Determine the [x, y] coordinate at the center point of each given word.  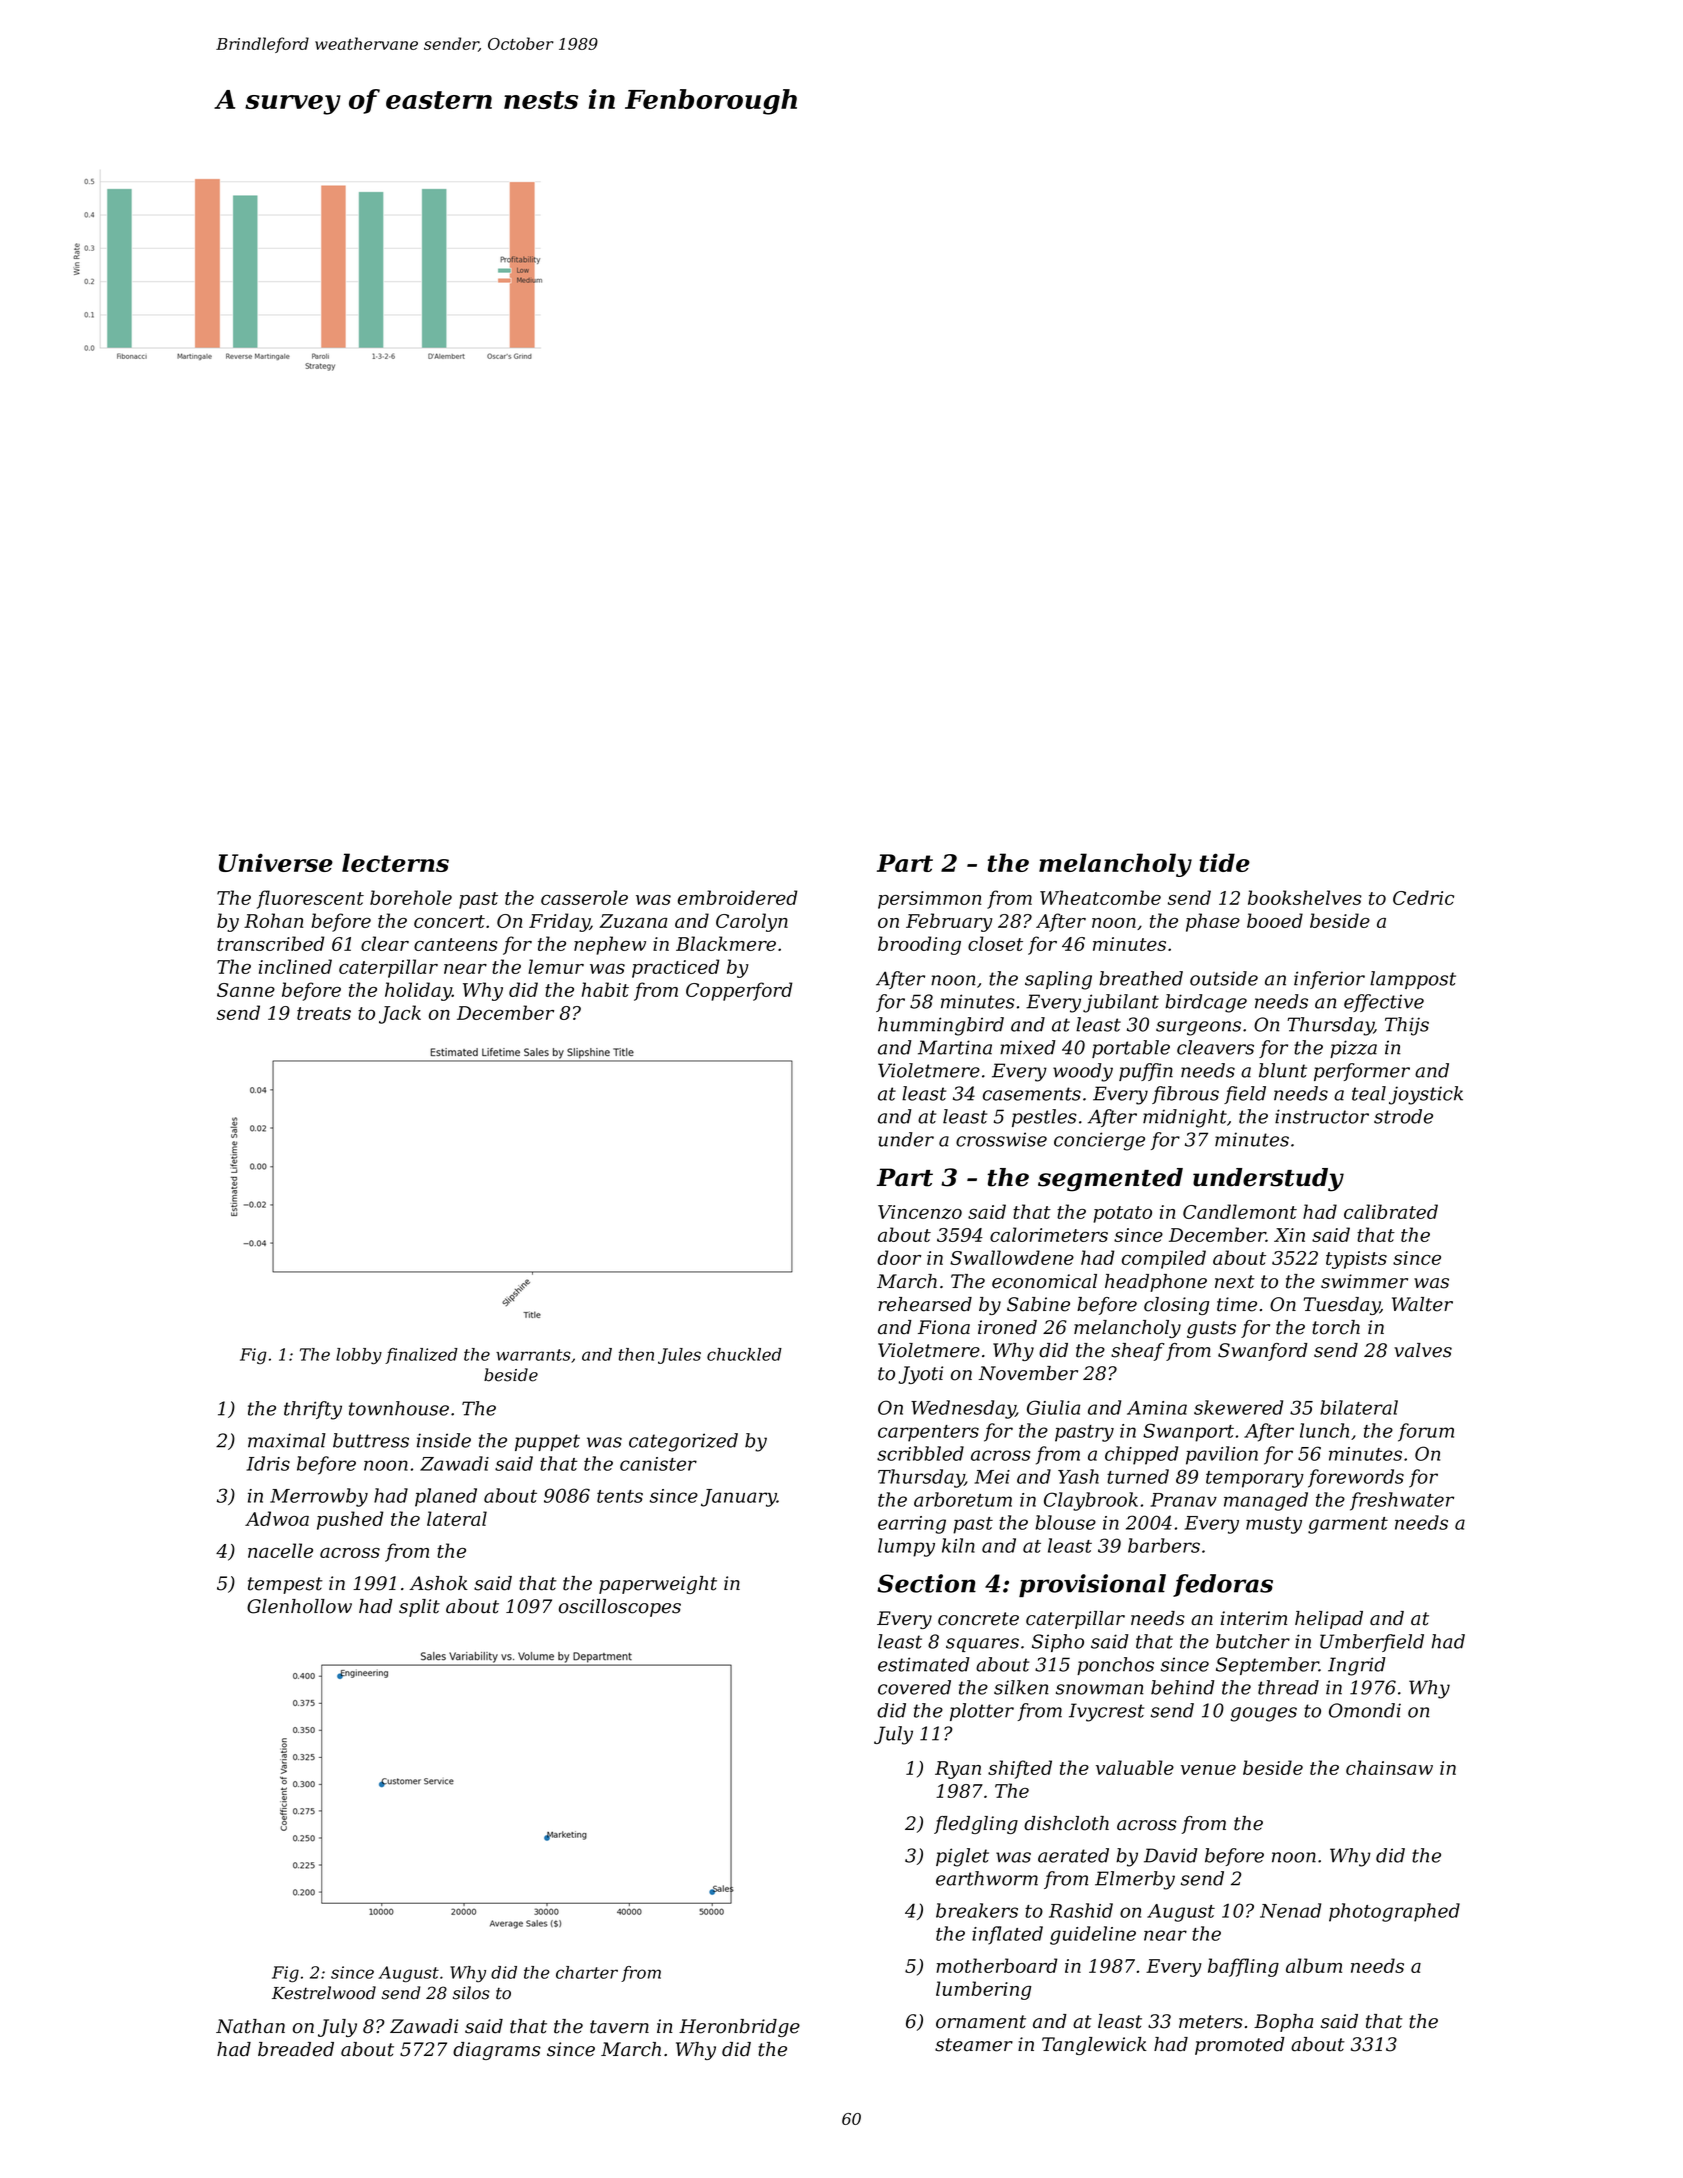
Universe [276, 862]
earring [912, 1525]
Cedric [1423, 897]
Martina [955, 1047]
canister [658, 1464]
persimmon [929, 900]
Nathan [250, 2026]
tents [620, 1496]
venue [1208, 1770]
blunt [1283, 1070]
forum [1426, 1432]
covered [914, 1687]
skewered [1238, 1407]
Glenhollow [299, 1606]
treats [324, 1013]
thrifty [313, 1410]
